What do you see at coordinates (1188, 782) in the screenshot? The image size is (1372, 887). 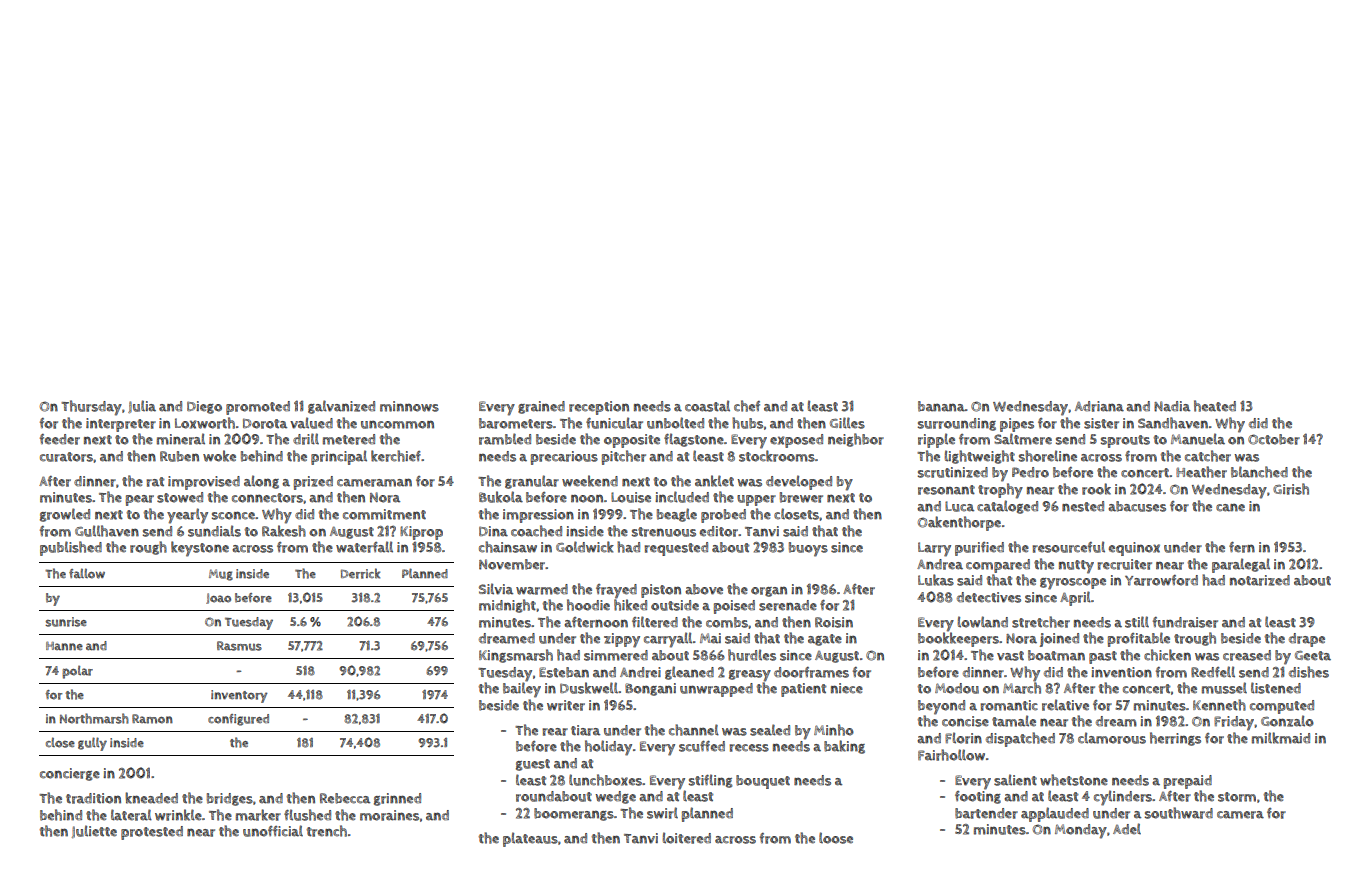 I see `prepaid` at bounding box center [1188, 782].
